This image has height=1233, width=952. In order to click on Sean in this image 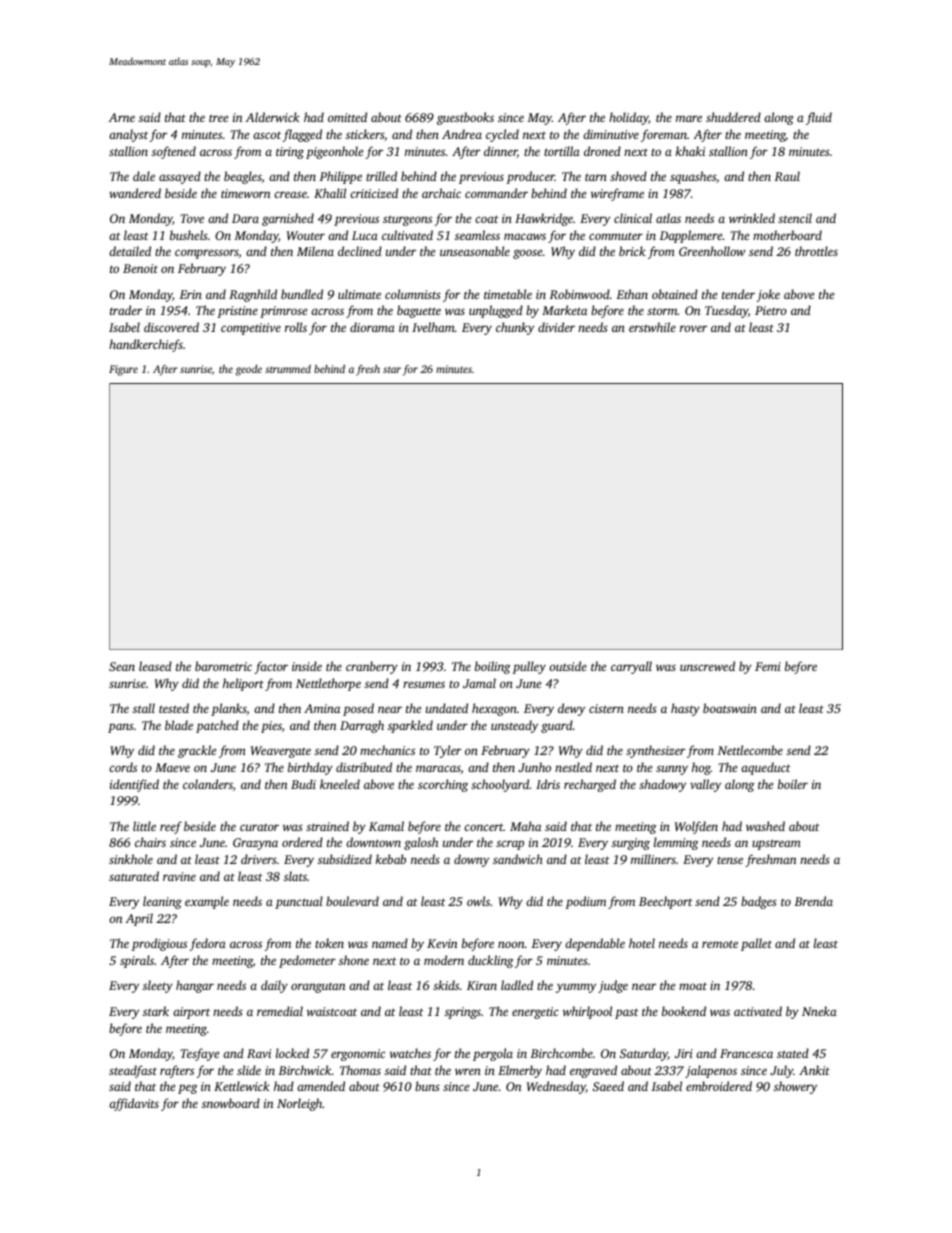, I will do `click(122, 666)`.
